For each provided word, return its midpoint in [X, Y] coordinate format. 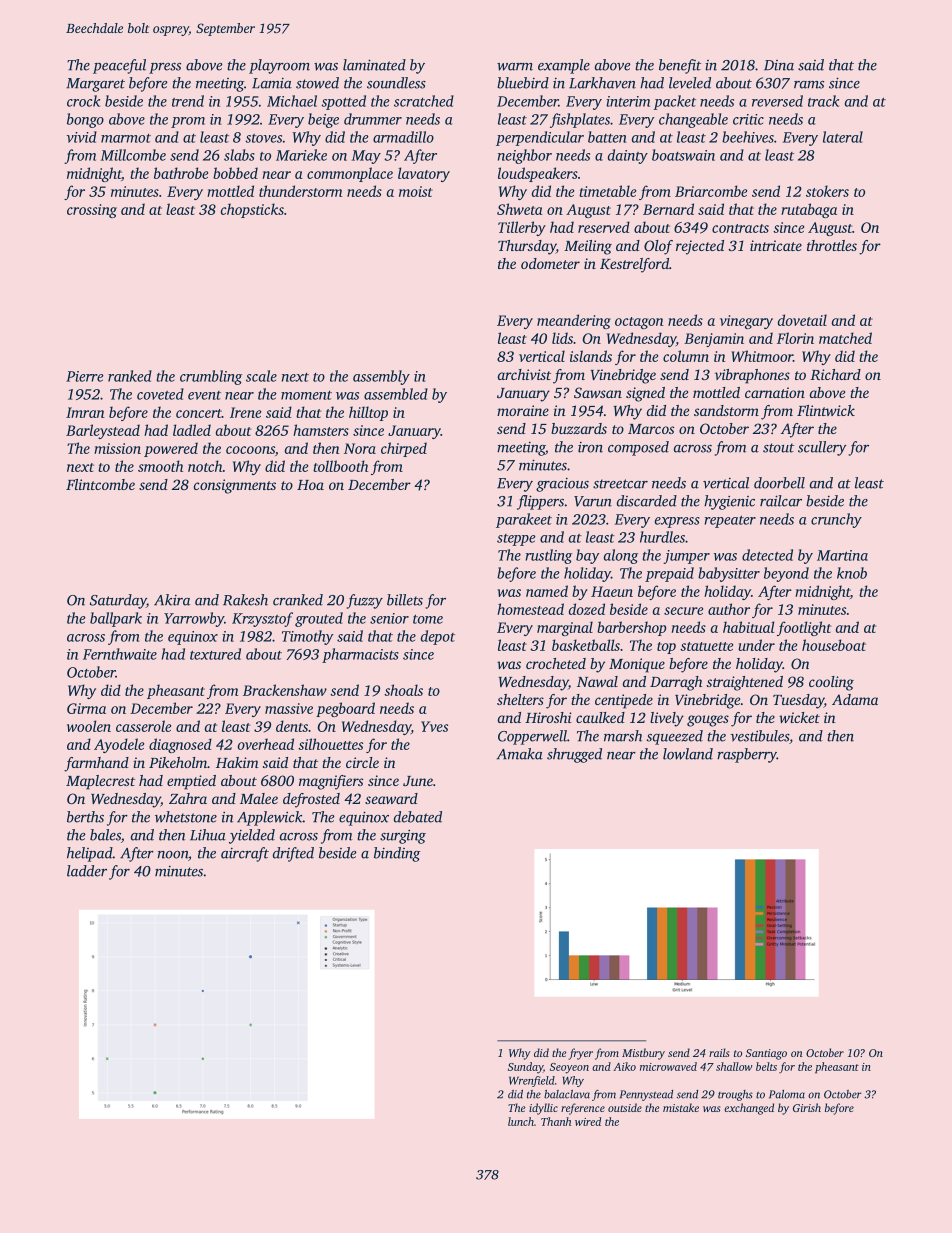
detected [767, 555]
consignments [235, 486]
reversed [777, 101]
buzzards [579, 428]
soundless [396, 83]
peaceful [119, 66]
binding [397, 854]
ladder [87, 871]
